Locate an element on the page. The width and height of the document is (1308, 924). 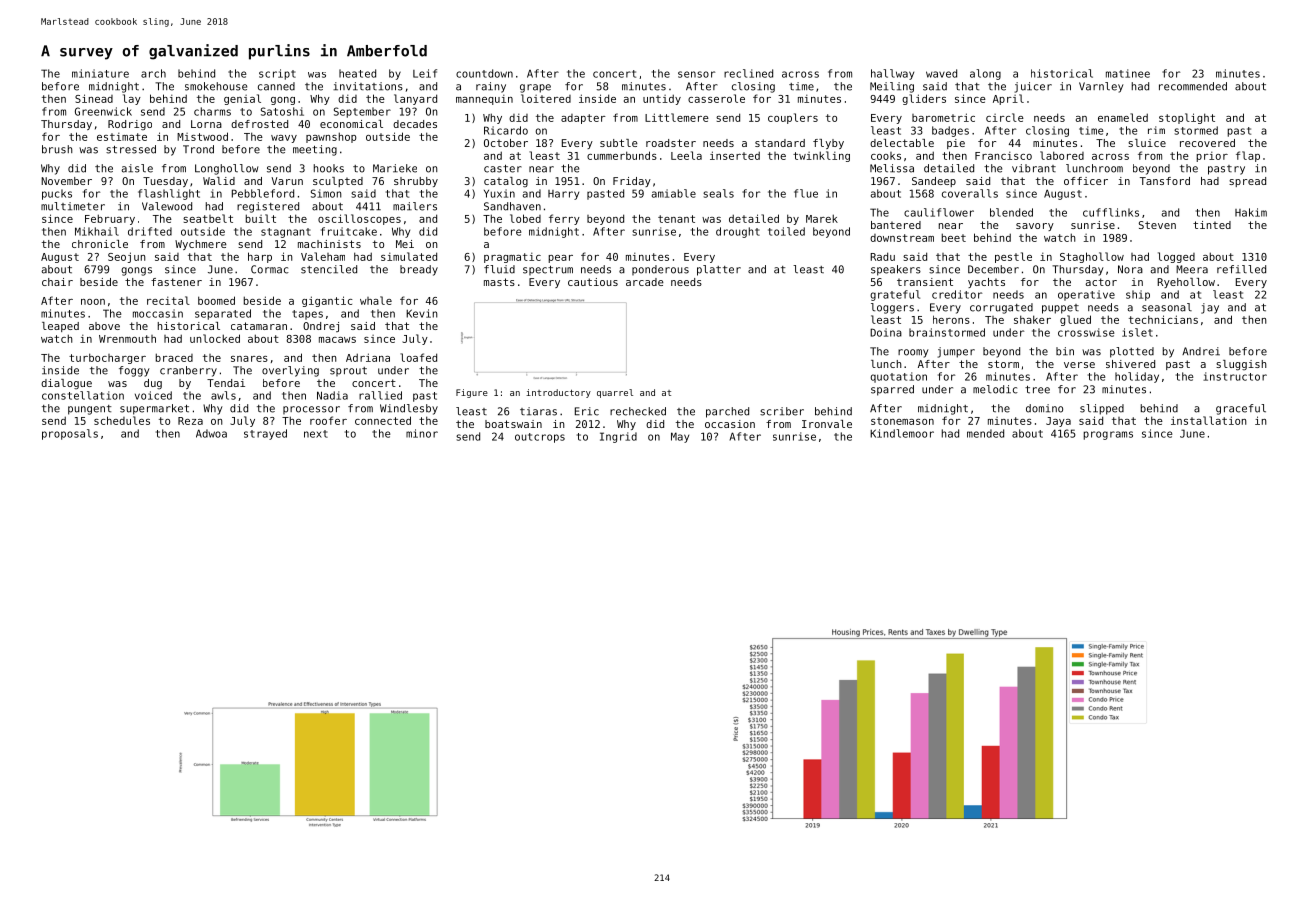
matinee is located at coordinates (1128, 73).
